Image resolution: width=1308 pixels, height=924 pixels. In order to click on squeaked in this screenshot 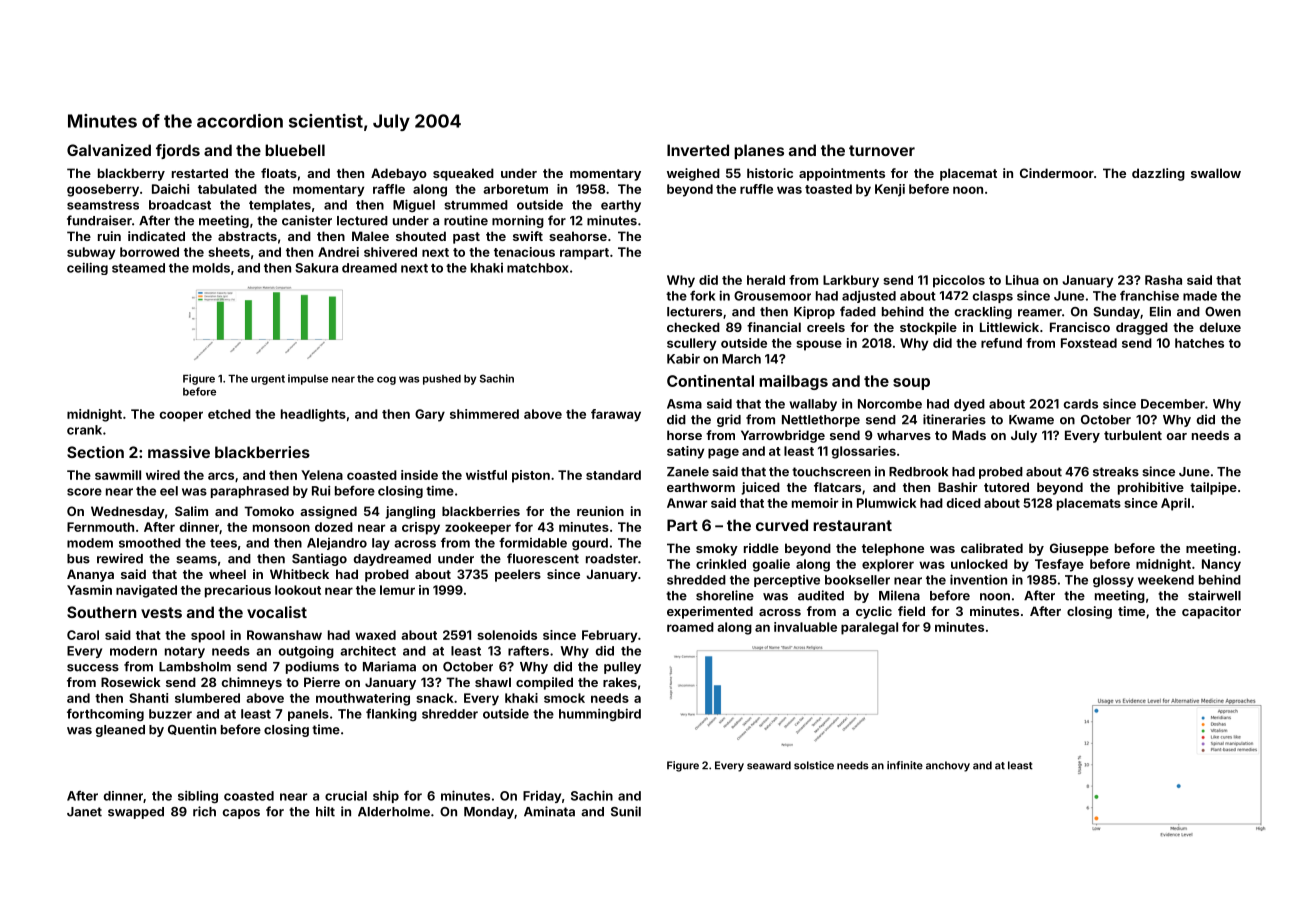, I will do `click(463, 174)`.
